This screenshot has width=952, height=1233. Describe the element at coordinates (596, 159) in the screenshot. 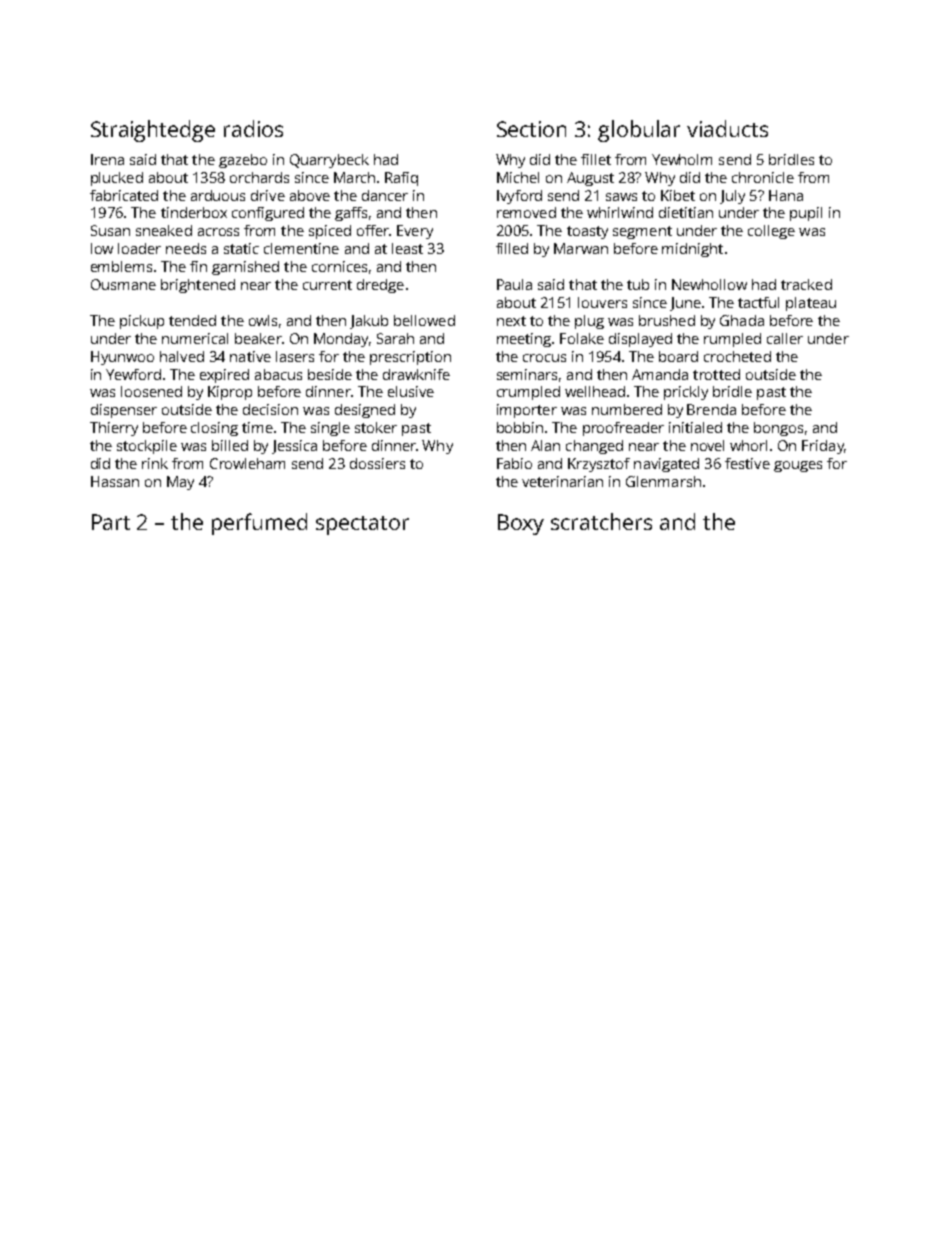

I see `fillet` at that location.
